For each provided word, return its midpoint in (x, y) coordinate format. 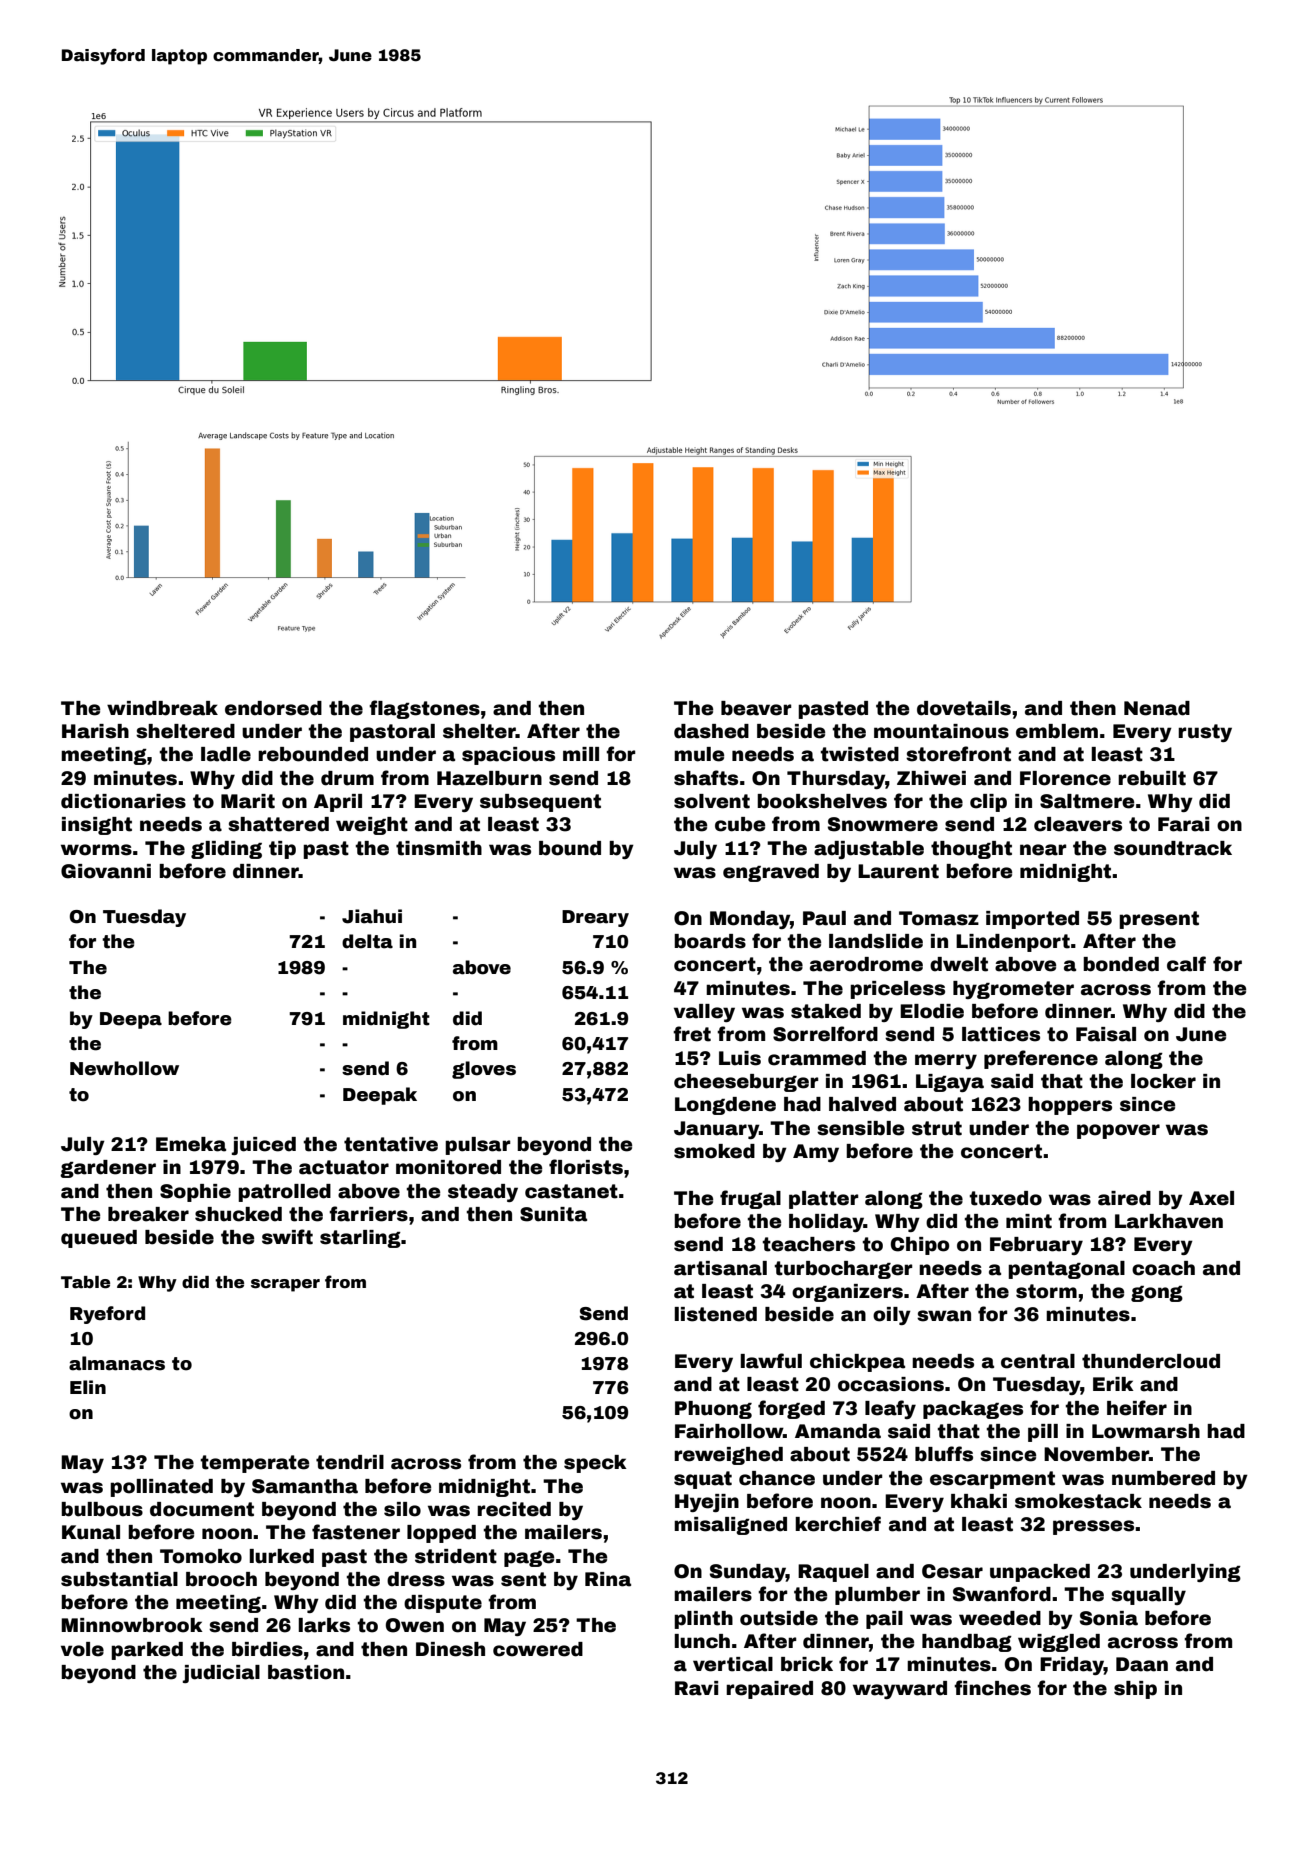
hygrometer (1013, 990)
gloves (484, 1070)
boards (710, 941)
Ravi (696, 1688)
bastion (306, 1672)
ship (1135, 1690)
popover (1118, 1131)
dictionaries (123, 801)
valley (704, 1013)
